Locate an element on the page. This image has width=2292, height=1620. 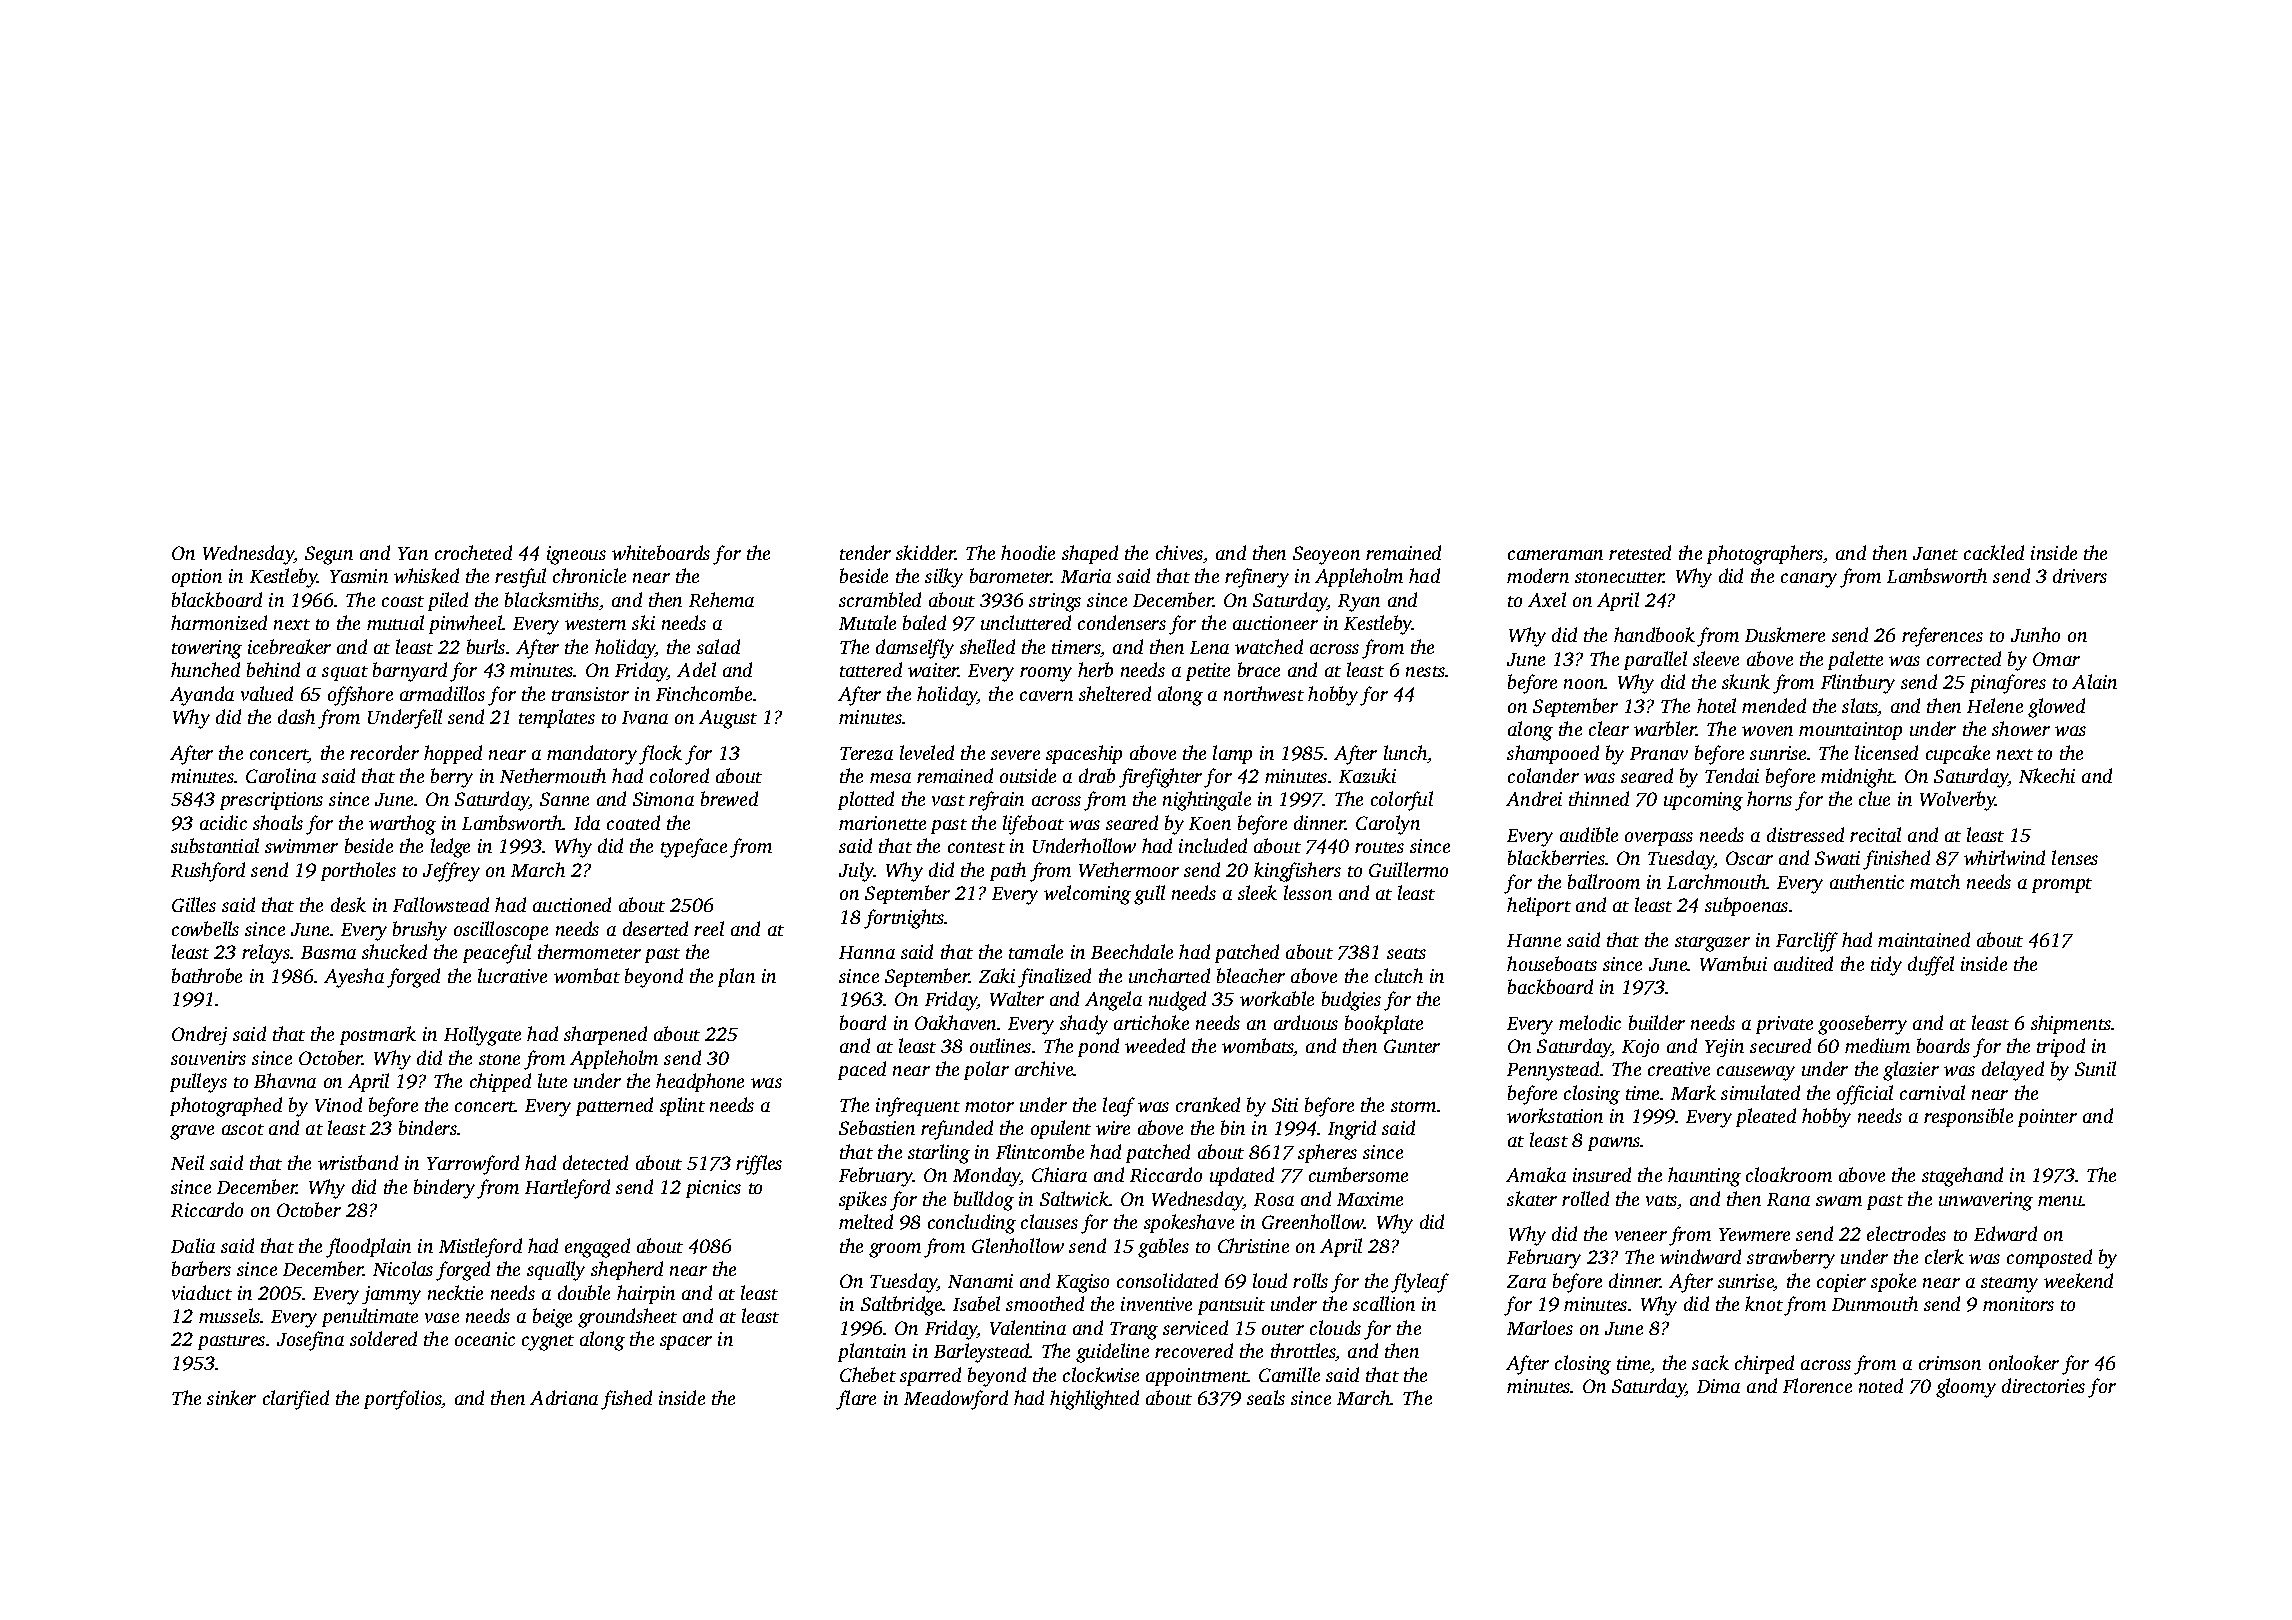
Walter is located at coordinates (1017, 998).
